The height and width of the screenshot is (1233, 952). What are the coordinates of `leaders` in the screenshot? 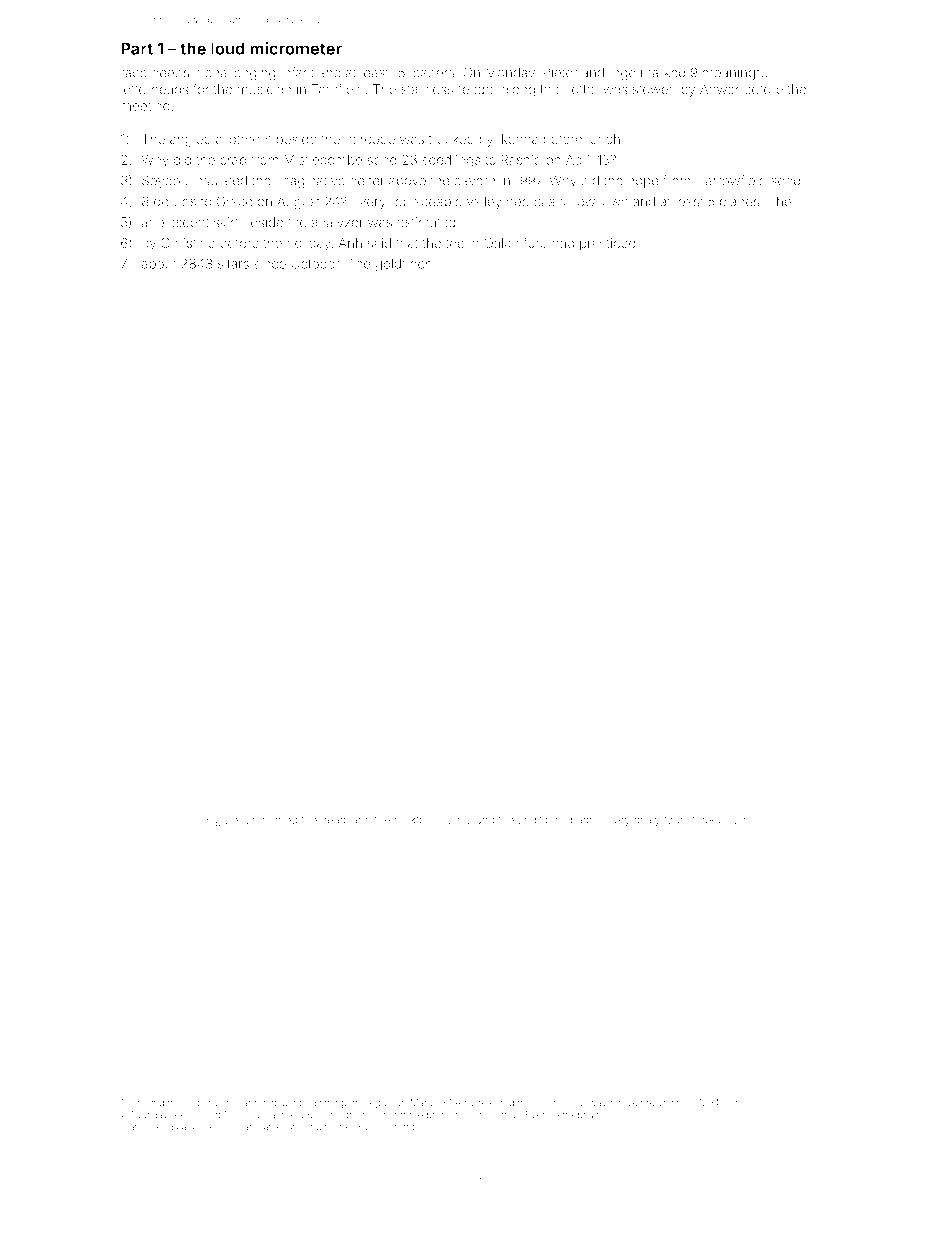 It's located at (432, 72).
